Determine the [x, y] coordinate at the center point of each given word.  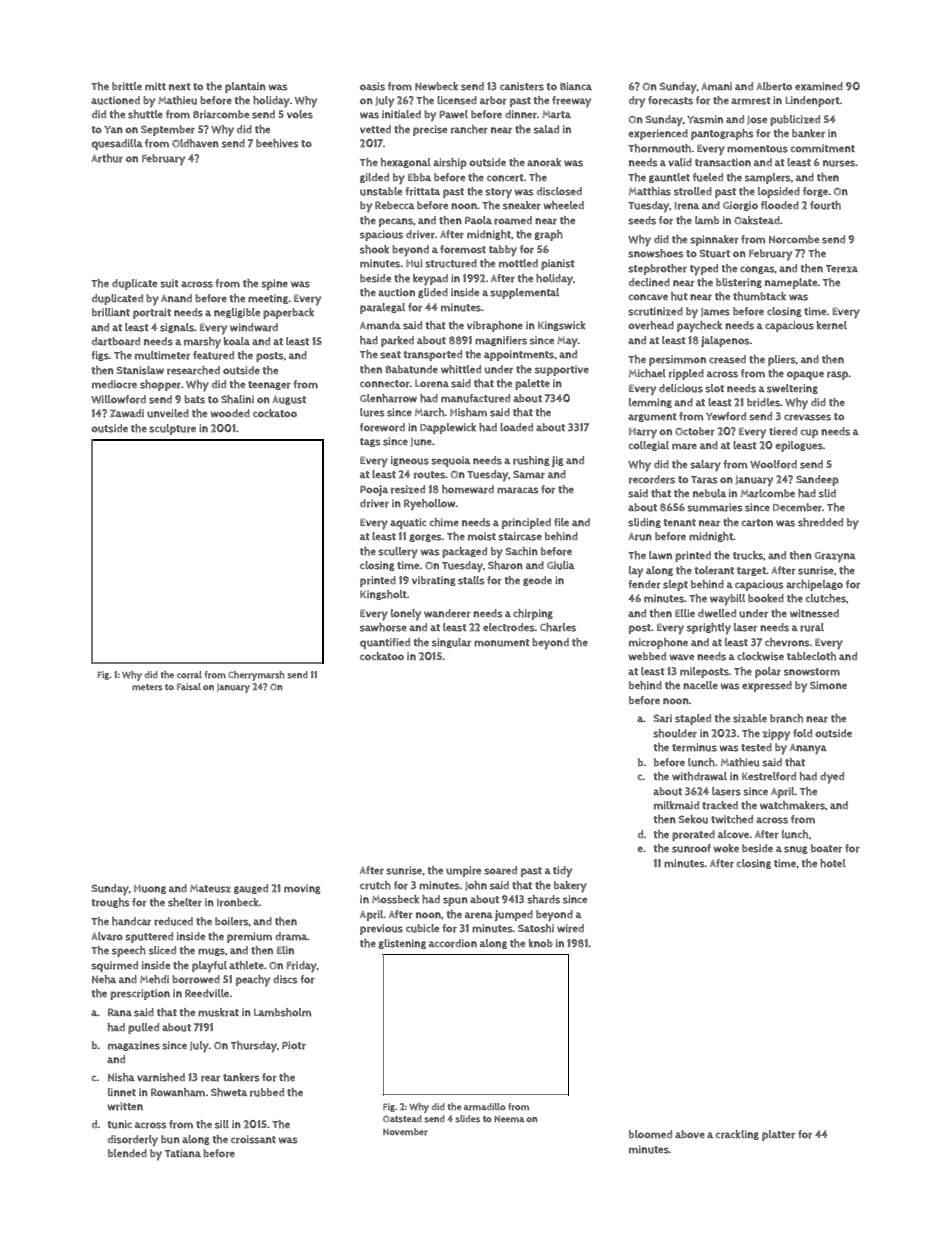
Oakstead [757, 220]
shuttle [145, 114]
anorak [544, 162]
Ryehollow [429, 505]
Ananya [808, 749]
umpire [463, 871]
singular [451, 643]
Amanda [380, 325]
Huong [150, 889]
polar [768, 672]
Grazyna [835, 557]
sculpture [172, 429]
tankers [241, 1077]
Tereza [842, 269]
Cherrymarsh [256, 676]
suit [169, 283]
